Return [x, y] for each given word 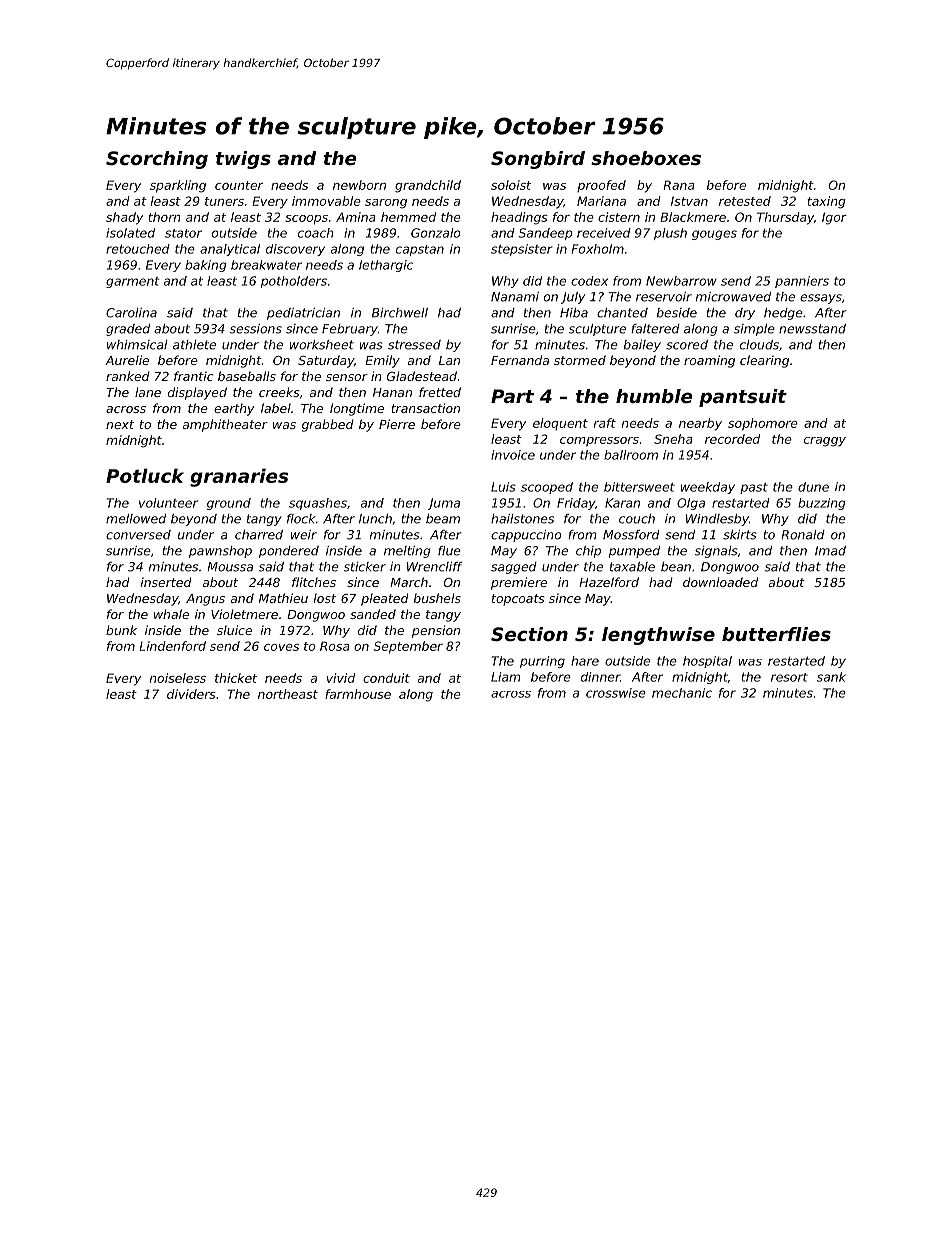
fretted [440, 392]
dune [813, 487]
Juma [444, 504]
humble [654, 396]
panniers [802, 282]
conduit [386, 678]
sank [831, 677]
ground [229, 504]
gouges [714, 235]
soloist [511, 185]
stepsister [521, 250]
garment [132, 282]
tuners [224, 201]
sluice [234, 630]
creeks [279, 392]
